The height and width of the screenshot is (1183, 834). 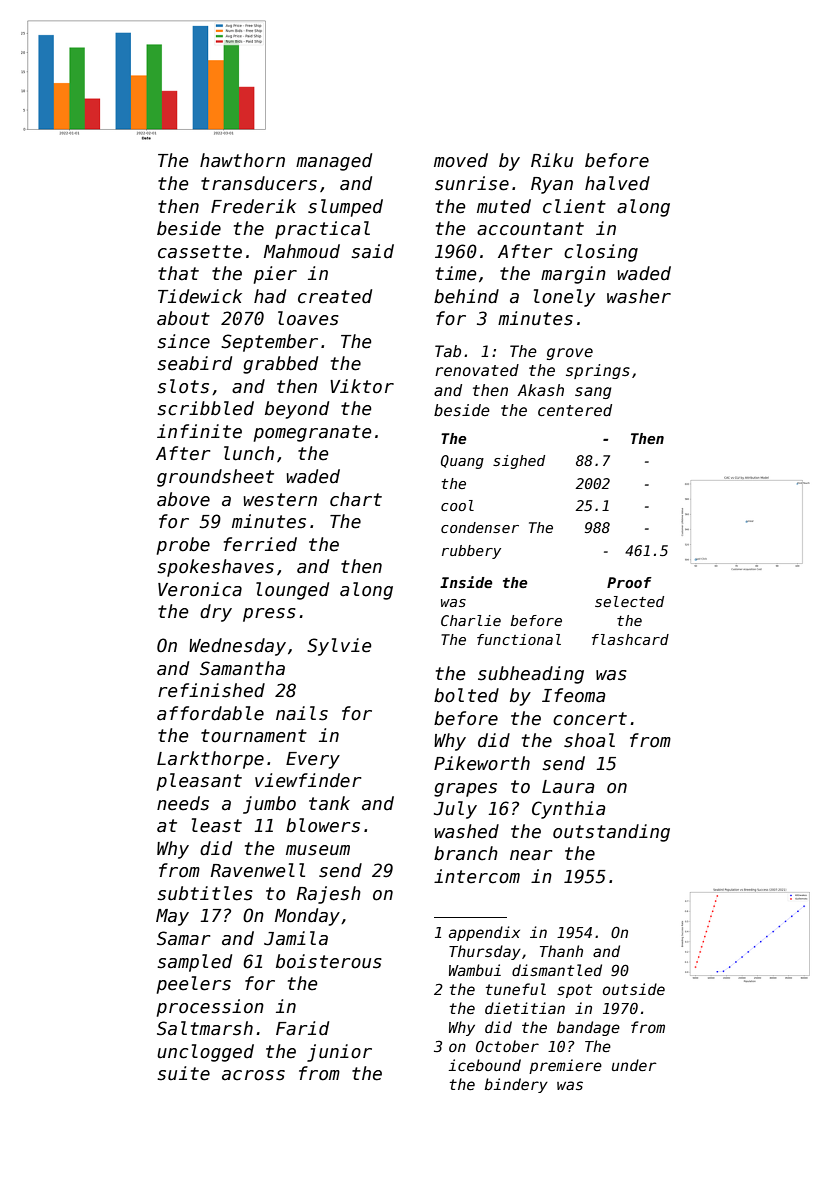 What do you see at coordinates (334, 162) in the screenshot?
I see `managed` at bounding box center [334, 162].
